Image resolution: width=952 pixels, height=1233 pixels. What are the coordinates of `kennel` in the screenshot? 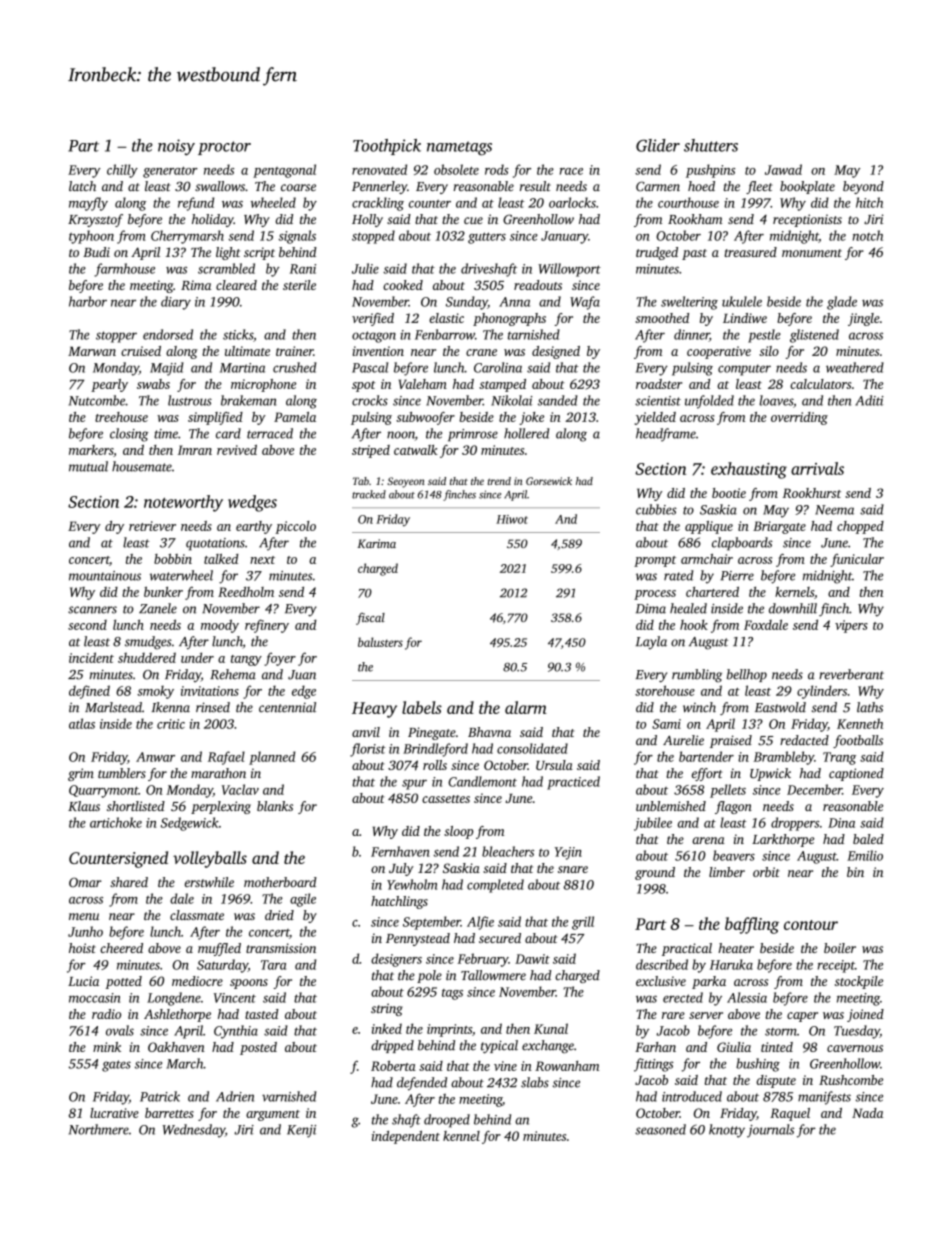 It's located at (461, 1136).
